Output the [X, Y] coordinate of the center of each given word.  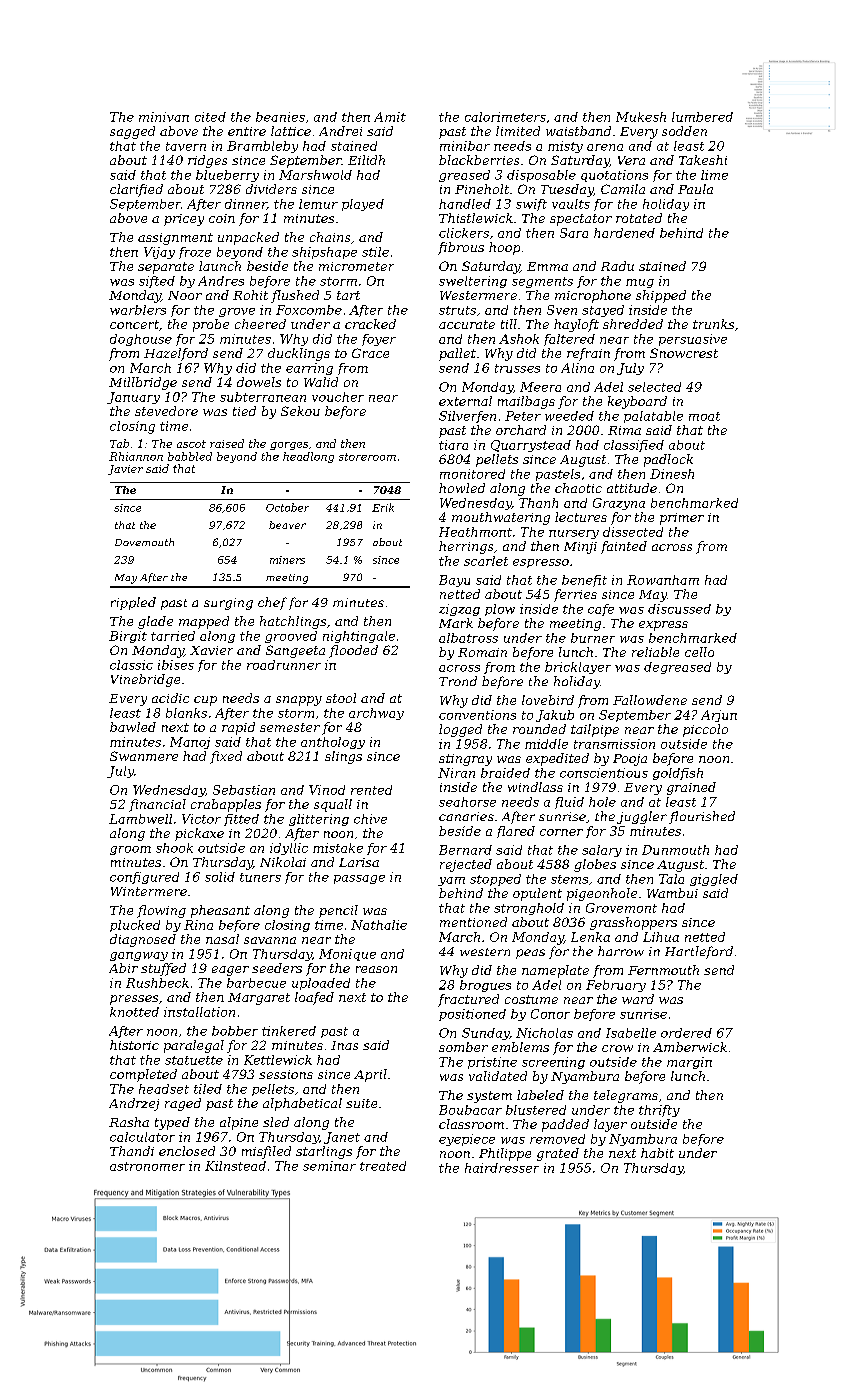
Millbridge [143, 383]
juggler [642, 817]
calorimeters [505, 117]
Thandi [132, 1151]
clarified [136, 190]
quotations [614, 176]
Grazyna [619, 504]
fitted [241, 820]
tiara [453, 445]
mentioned [473, 922]
